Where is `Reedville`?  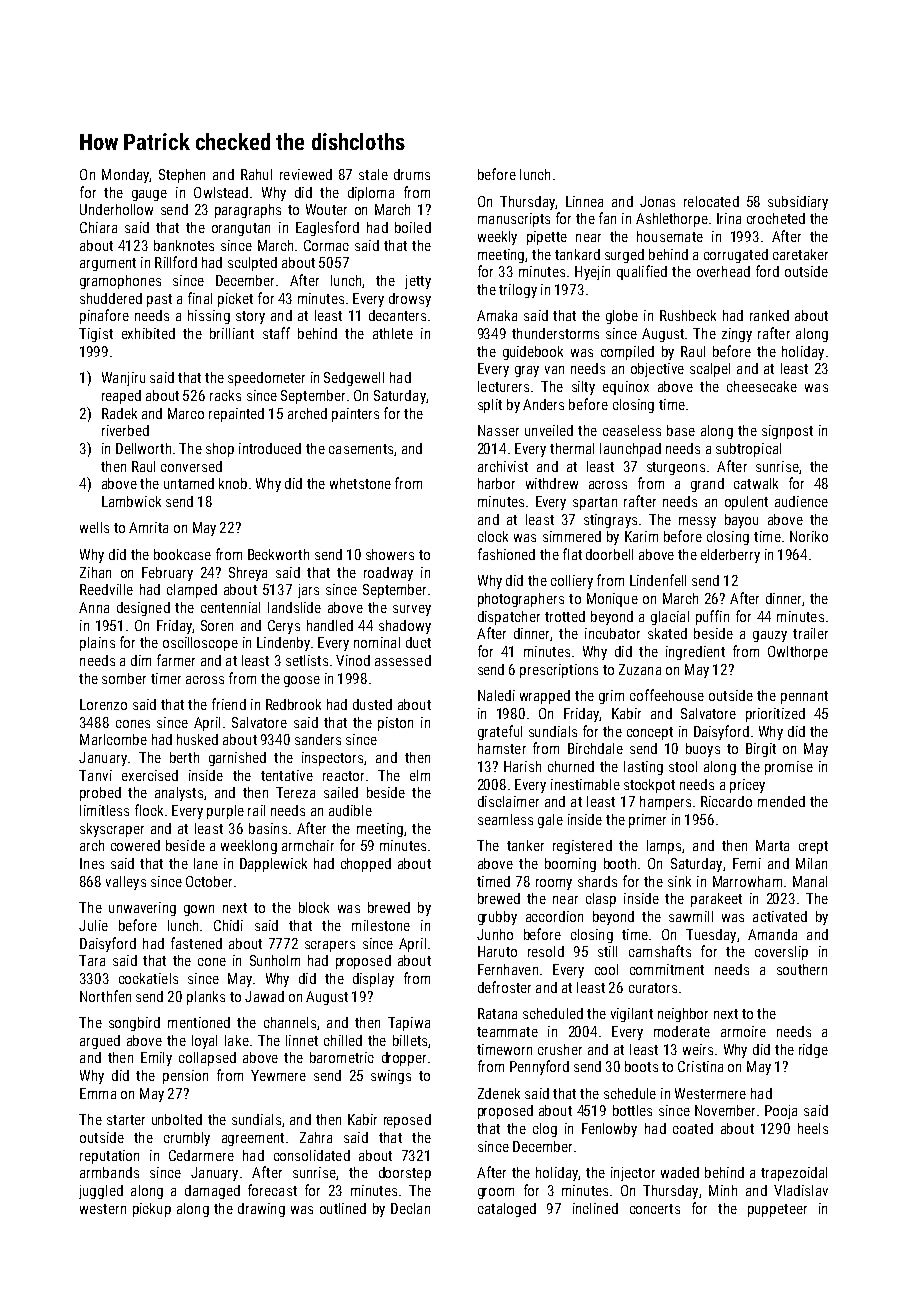
Reedville is located at coordinates (106, 589).
